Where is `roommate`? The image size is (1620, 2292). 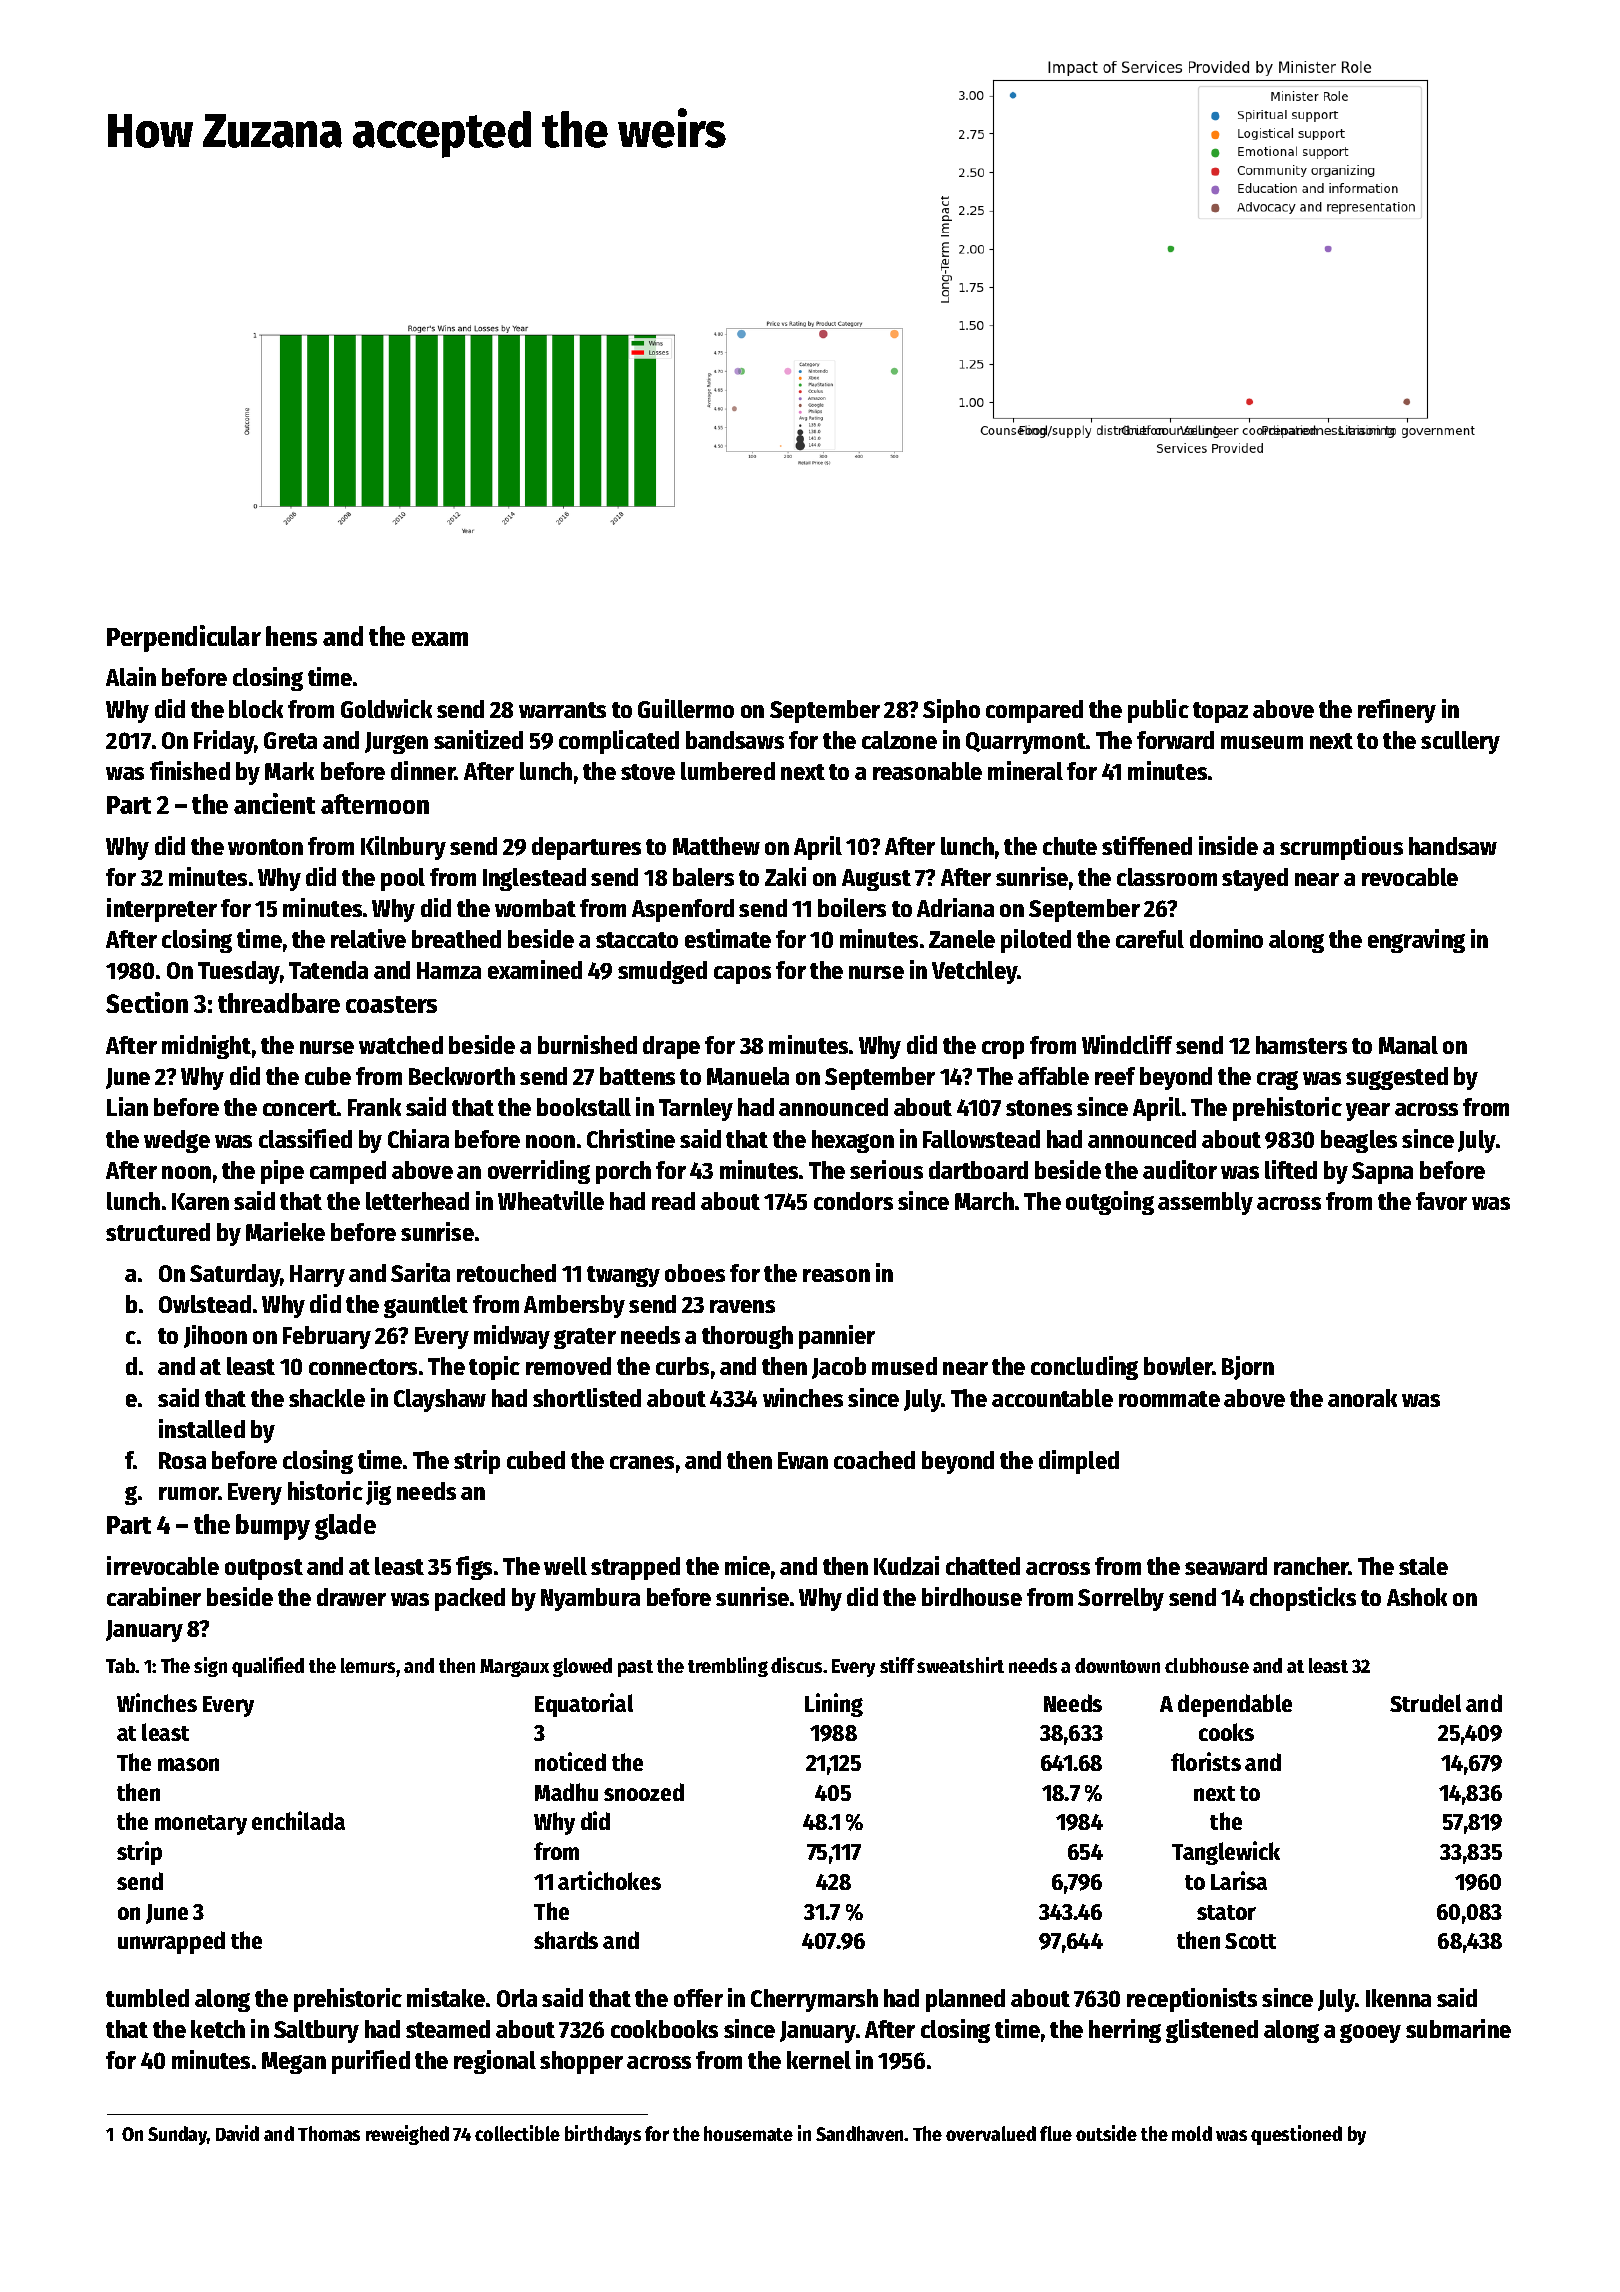 roommate is located at coordinates (1169, 1399).
